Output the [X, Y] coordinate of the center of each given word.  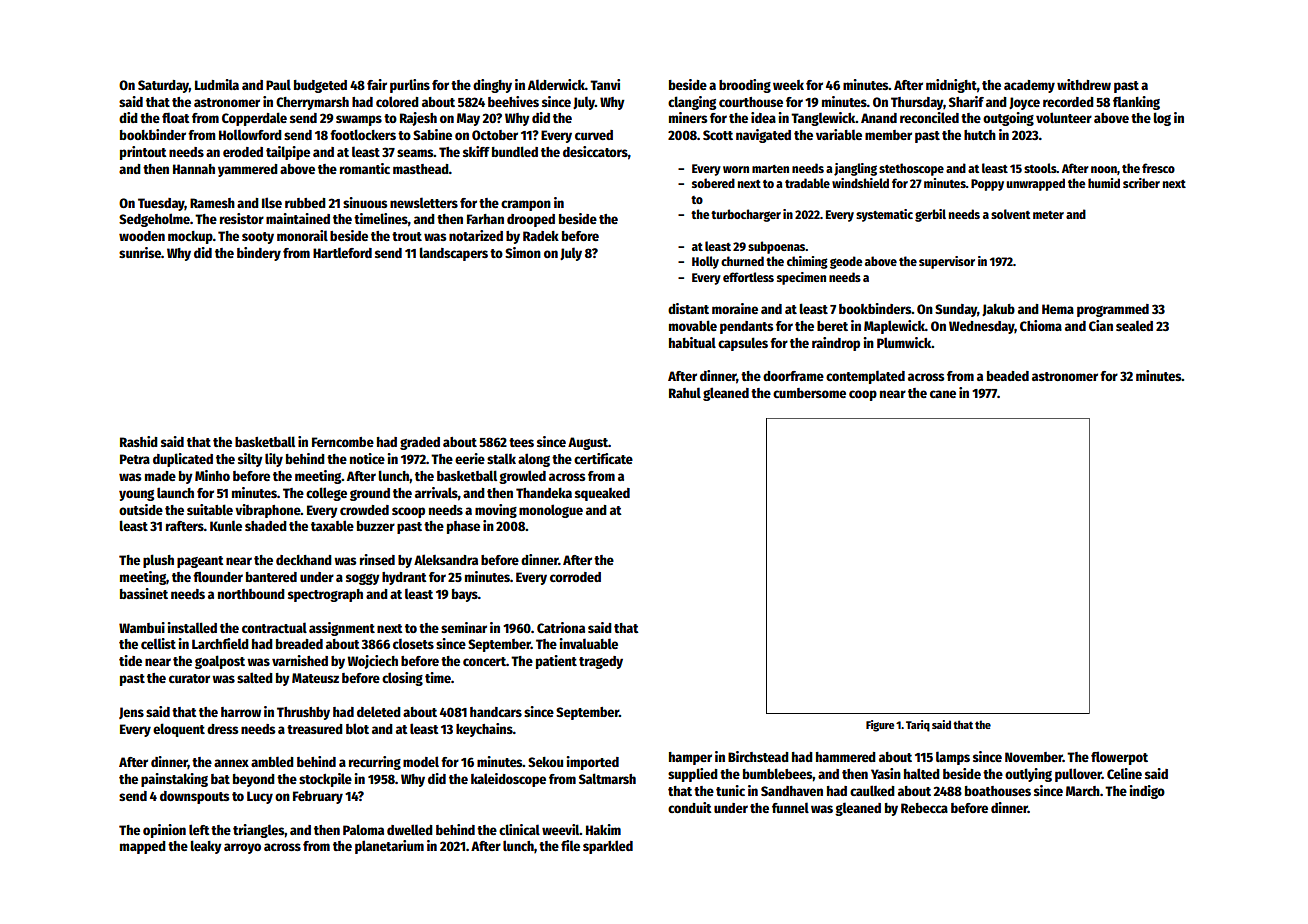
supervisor [947, 262]
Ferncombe [343, 442]
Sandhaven [792, 791]
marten [770, 169]
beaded [1008, 376]
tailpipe [288, 153]
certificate [603, 458]
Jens [131, 713]
